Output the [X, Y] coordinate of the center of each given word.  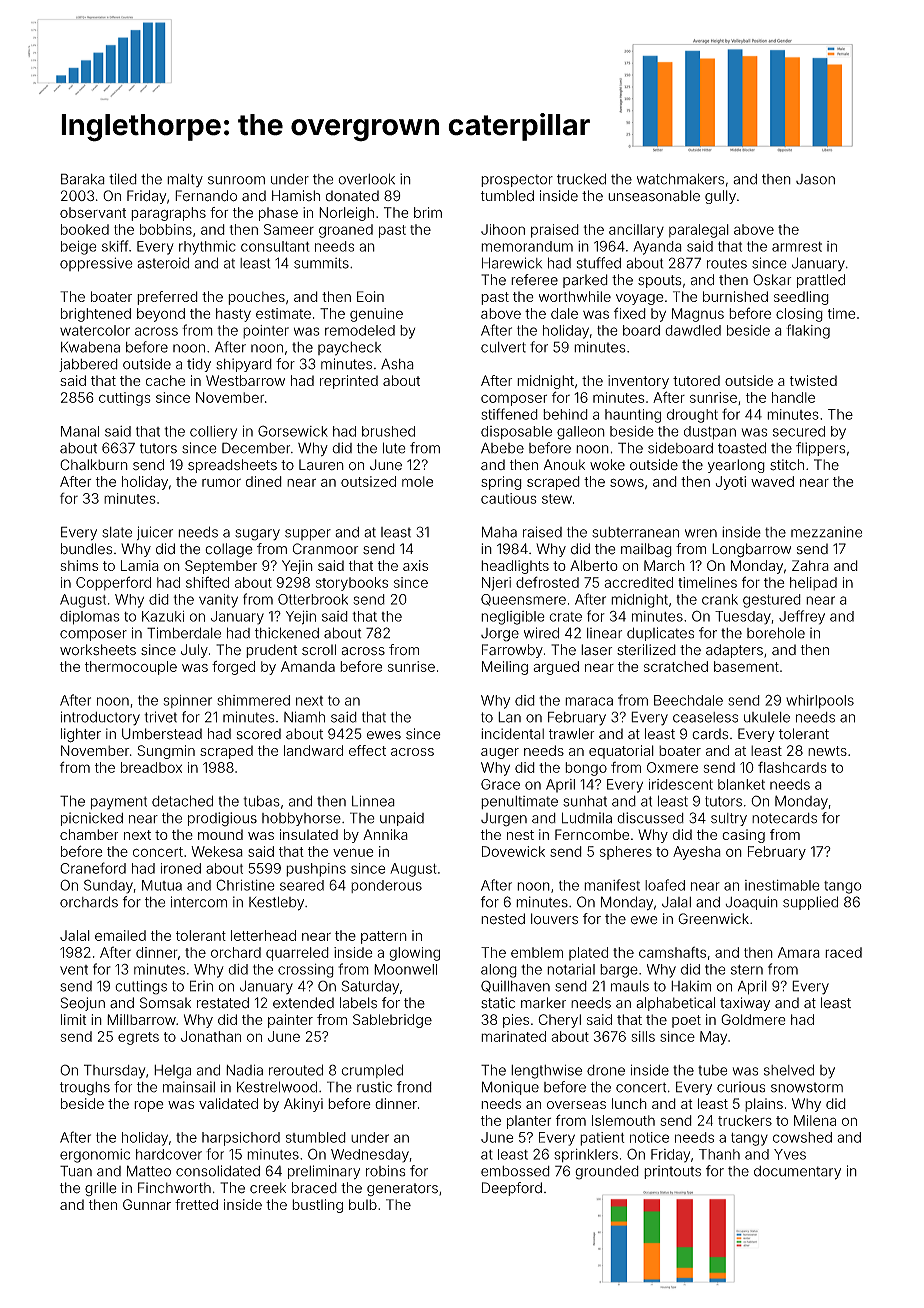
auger [500, 753]
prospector [517, 180]
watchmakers [680, 179]
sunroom [236, 180]
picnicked [92, 819]
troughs [85, 1089]
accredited [638, 582]
